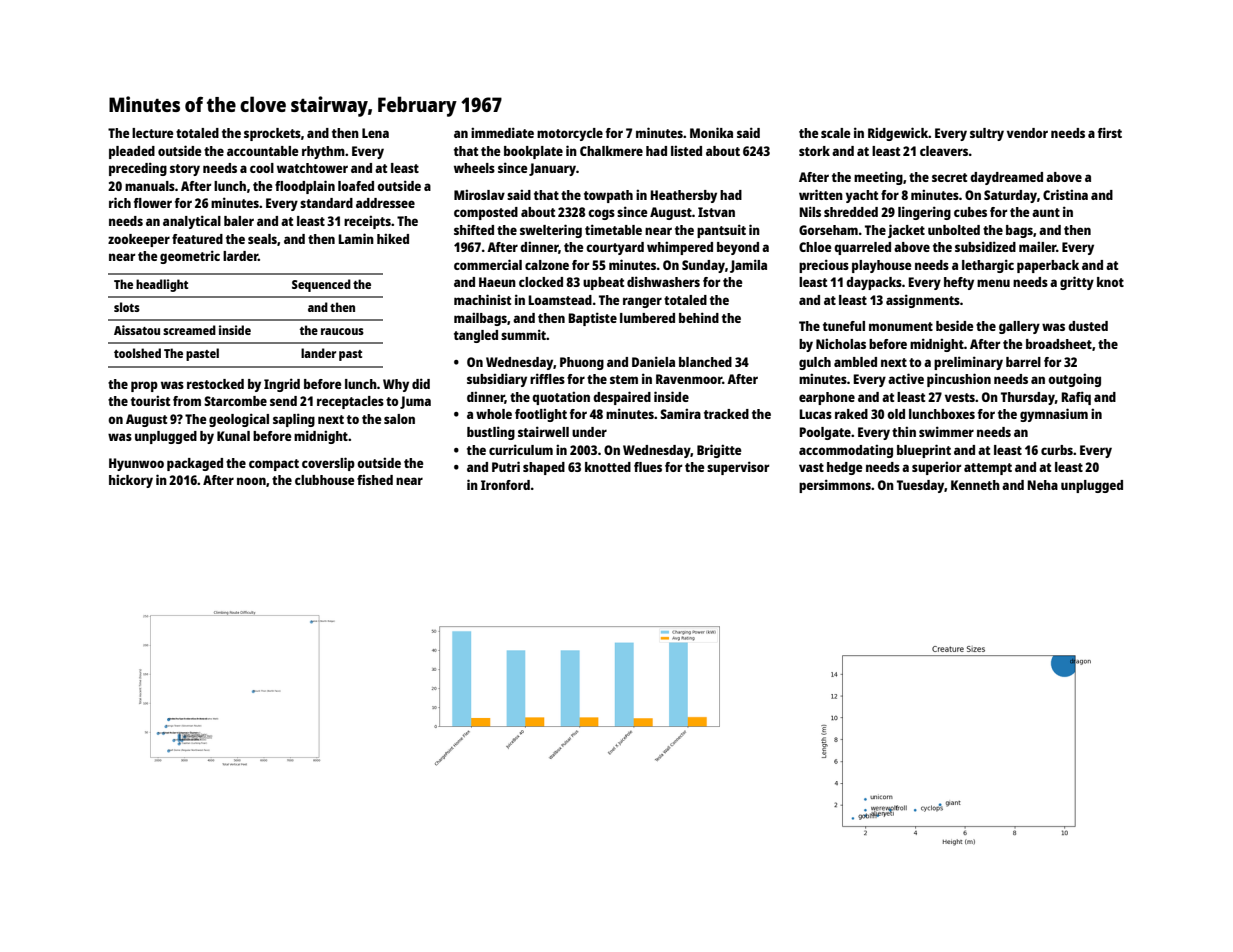  What do you see at coordinates (235, 401) in the screenshot?
I see `Starcombe` at bounding box center [235, 401].
